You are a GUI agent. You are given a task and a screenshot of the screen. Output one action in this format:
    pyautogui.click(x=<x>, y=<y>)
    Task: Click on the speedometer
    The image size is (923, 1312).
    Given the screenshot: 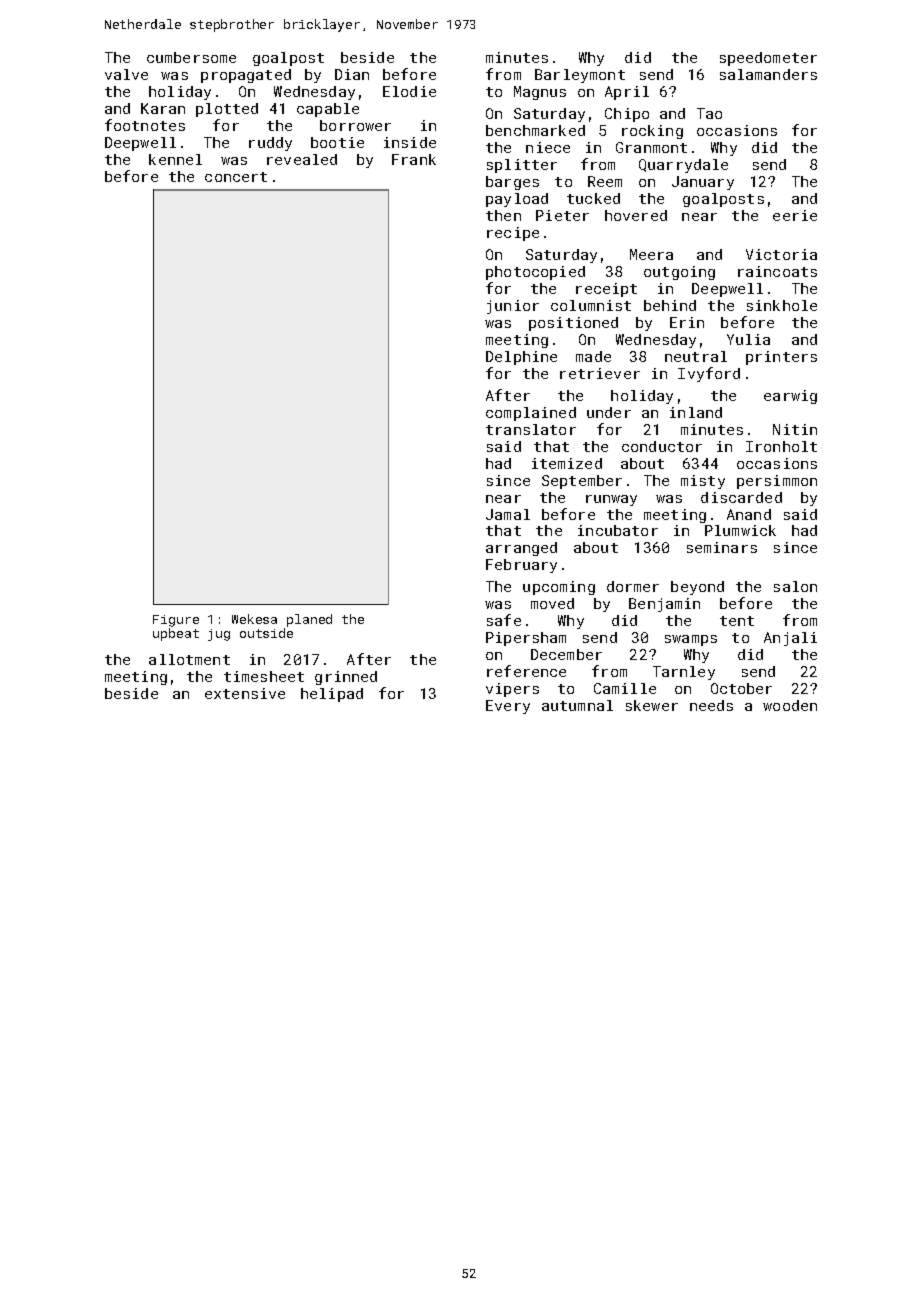 What is the action you would take?
    pyautogui.click(x=768, y=59)
